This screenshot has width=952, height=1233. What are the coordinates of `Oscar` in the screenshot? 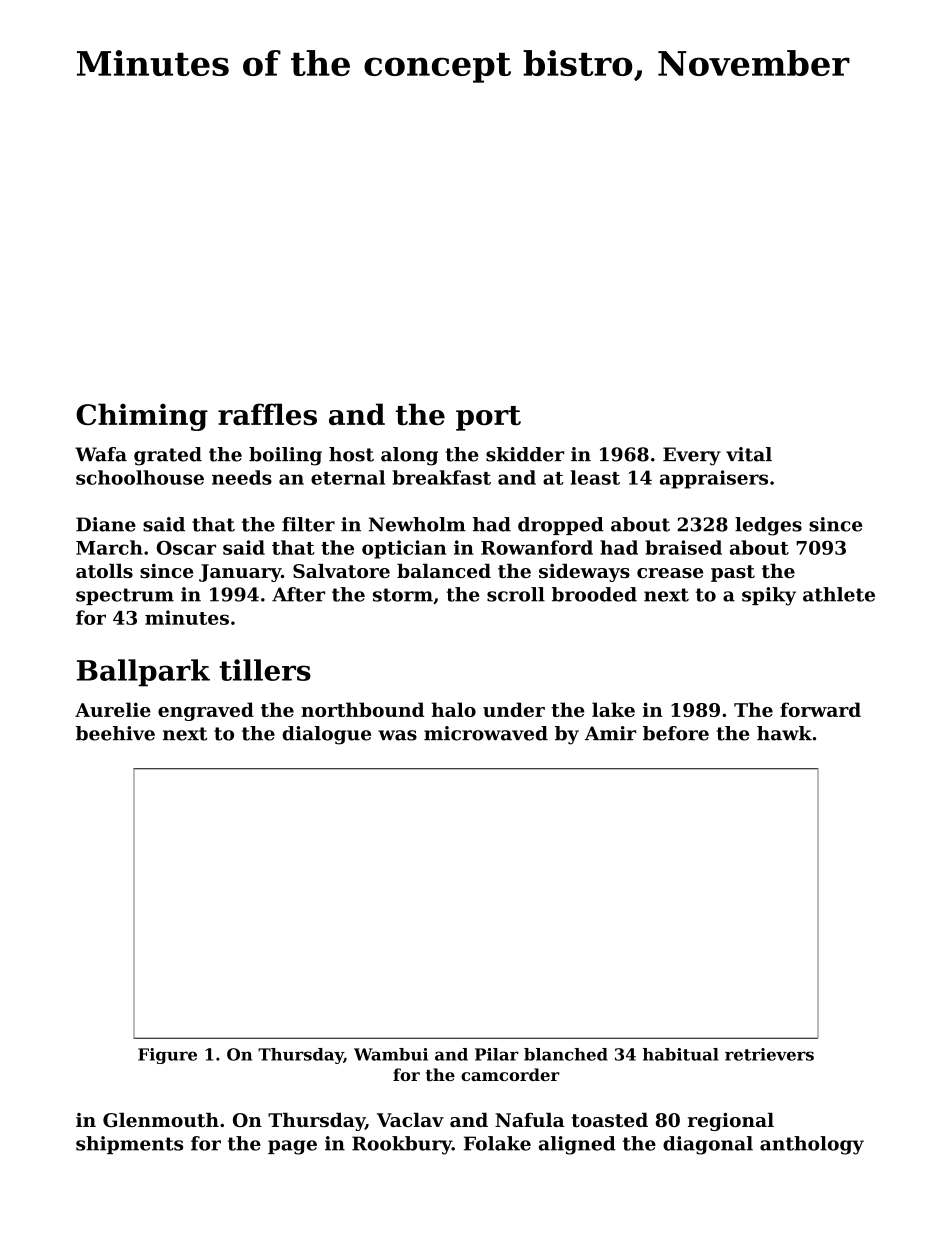 It's located at (186, 547).
